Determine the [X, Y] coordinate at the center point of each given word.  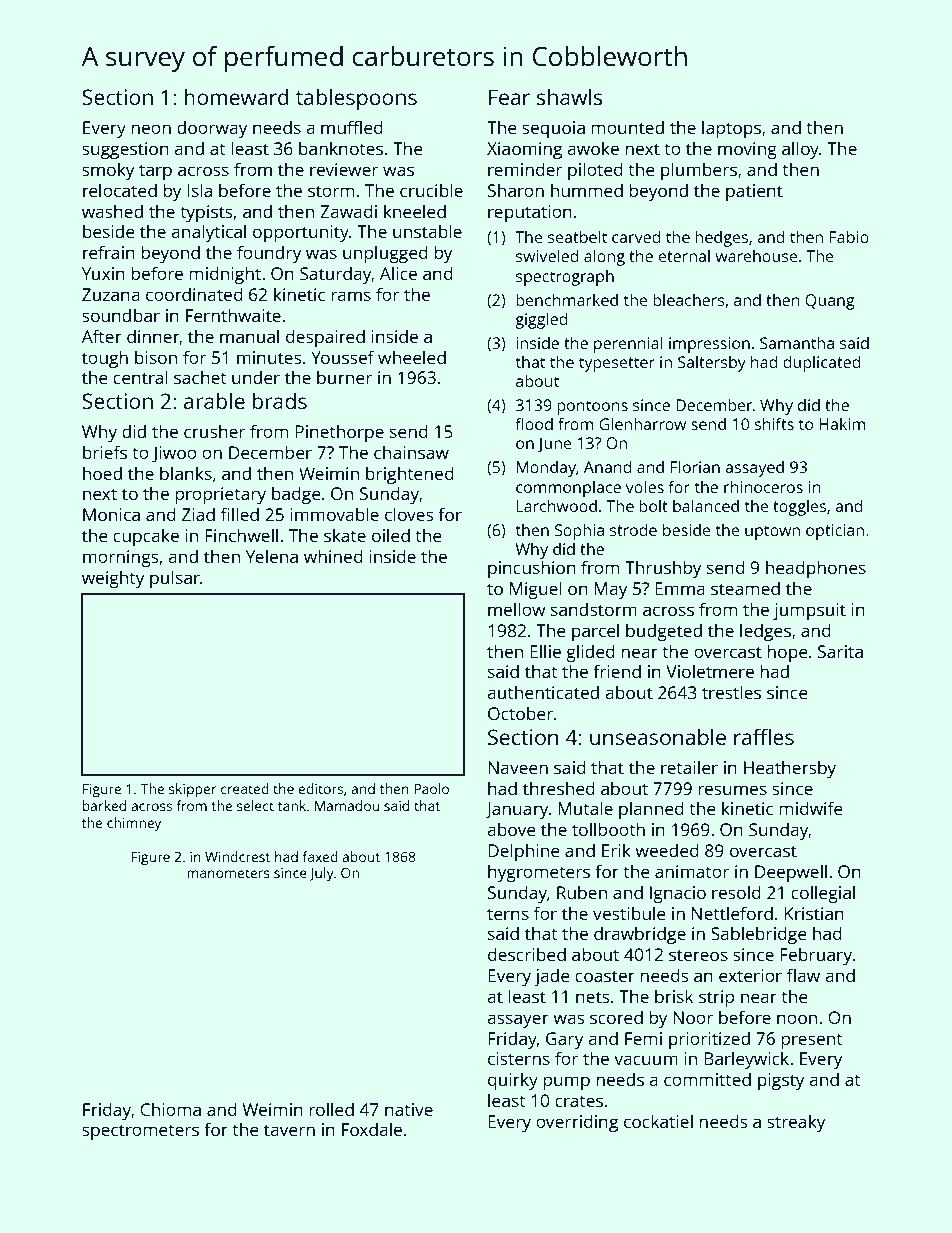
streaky [796, 1123]
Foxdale [372, 1129]
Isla [199, 190]
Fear [509, 97]
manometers [228, 873]
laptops [731, 129]
